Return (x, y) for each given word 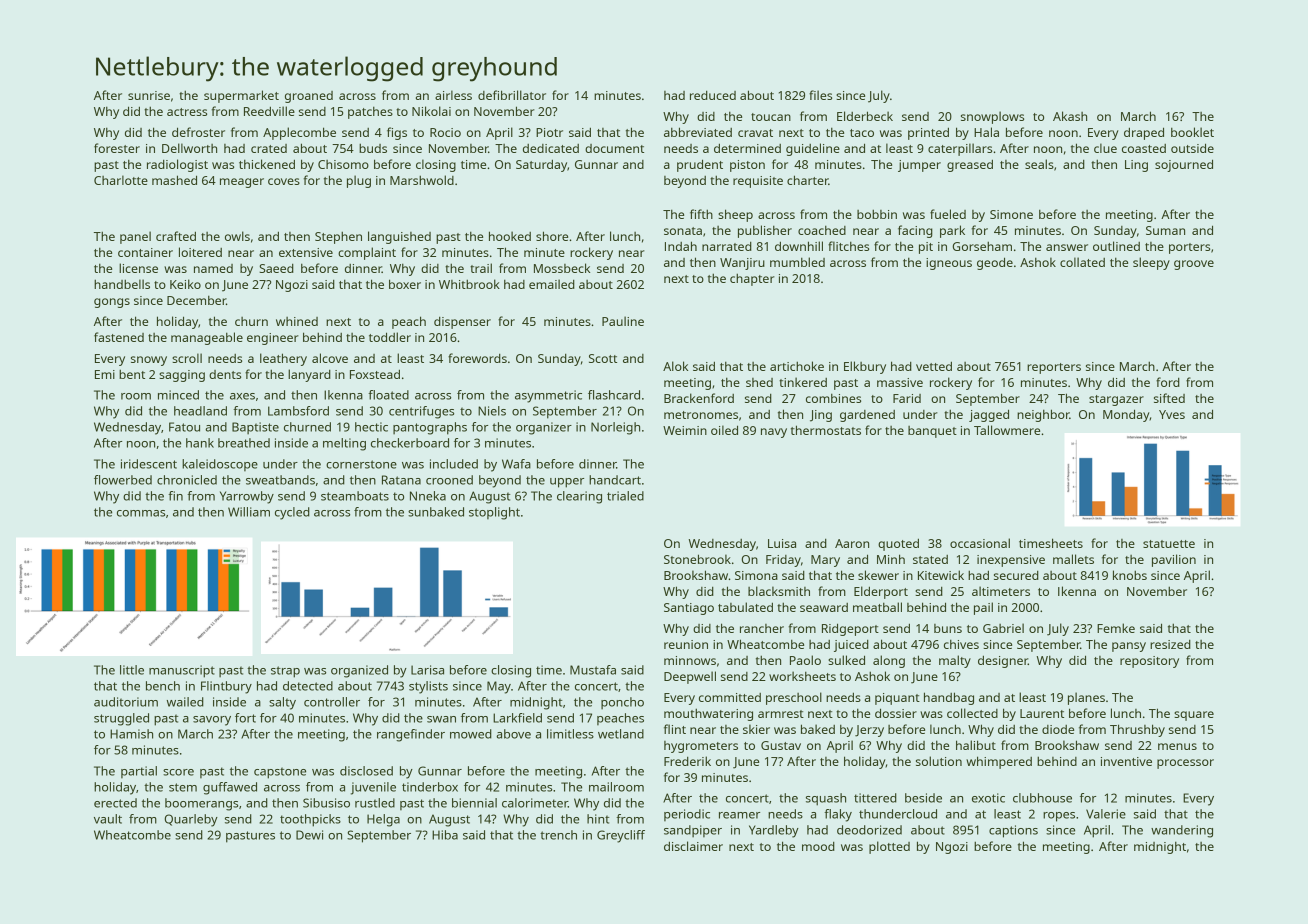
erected (115, 803)
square (1194, 716)
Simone (1011, 214)
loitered (200, 252)
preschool (794, 698)
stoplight (494, 513)
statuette (1169, 544)
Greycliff (621, 836)
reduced (713, 95)
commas (141, 513)
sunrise (149, 95)
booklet (1192, 132)
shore (552, 236)
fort (245, 718)
